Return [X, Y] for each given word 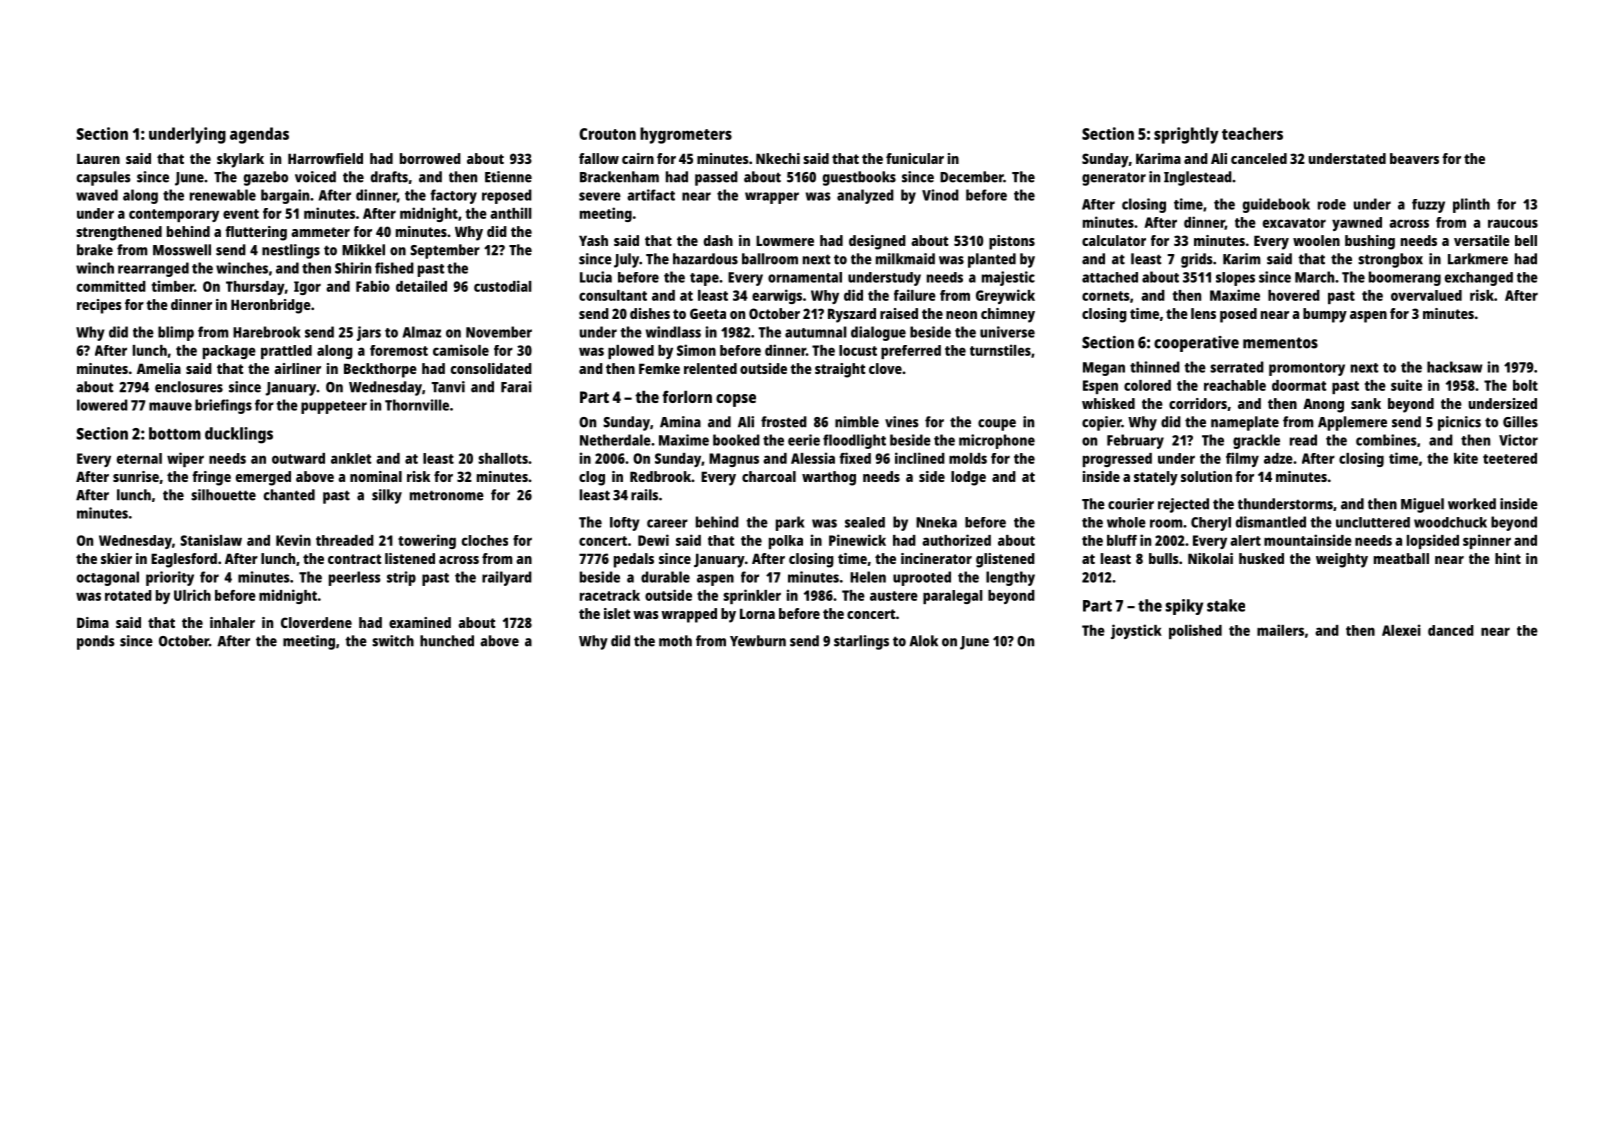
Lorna [757, 613]
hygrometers [686, 135]
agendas [259, 135]
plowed [631, 352]
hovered [1294, 295]
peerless [354, 578]
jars [369, 333]
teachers [1252, 133]
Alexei [1401, 630]
